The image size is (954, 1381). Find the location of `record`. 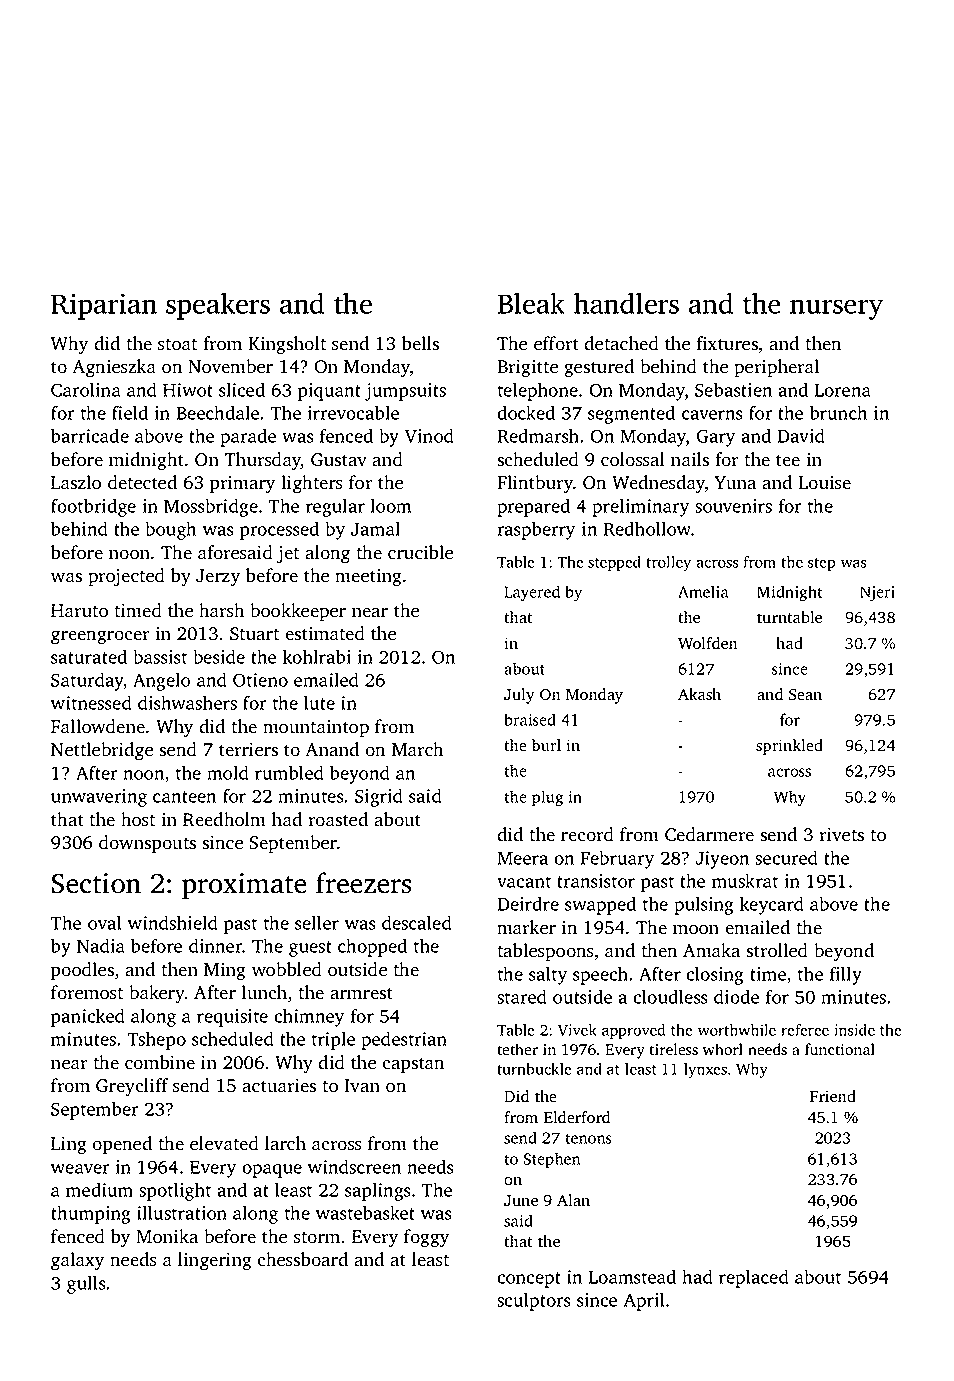

record is located at coordinates (587, 834).
